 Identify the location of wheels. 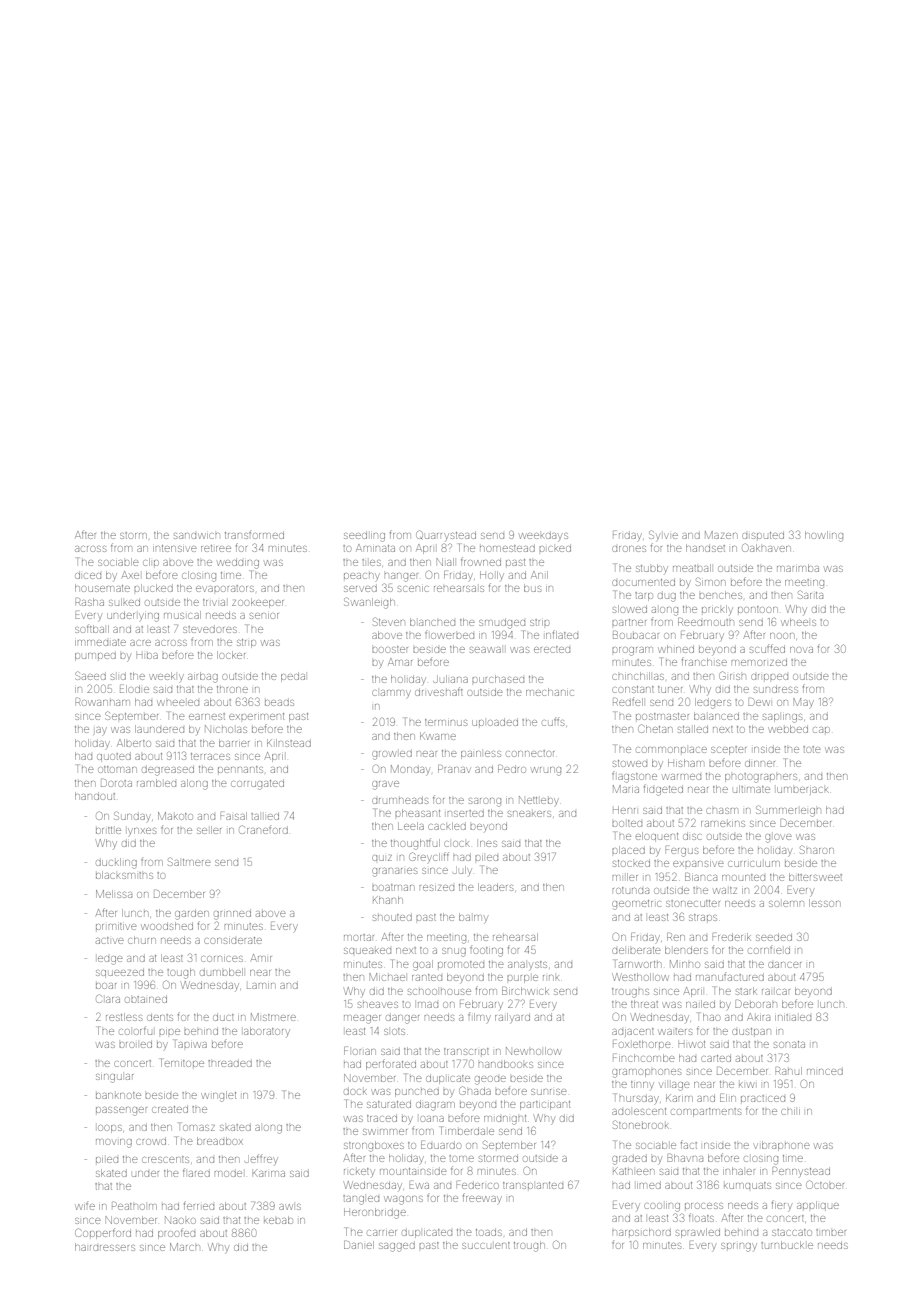
(798, 622).
